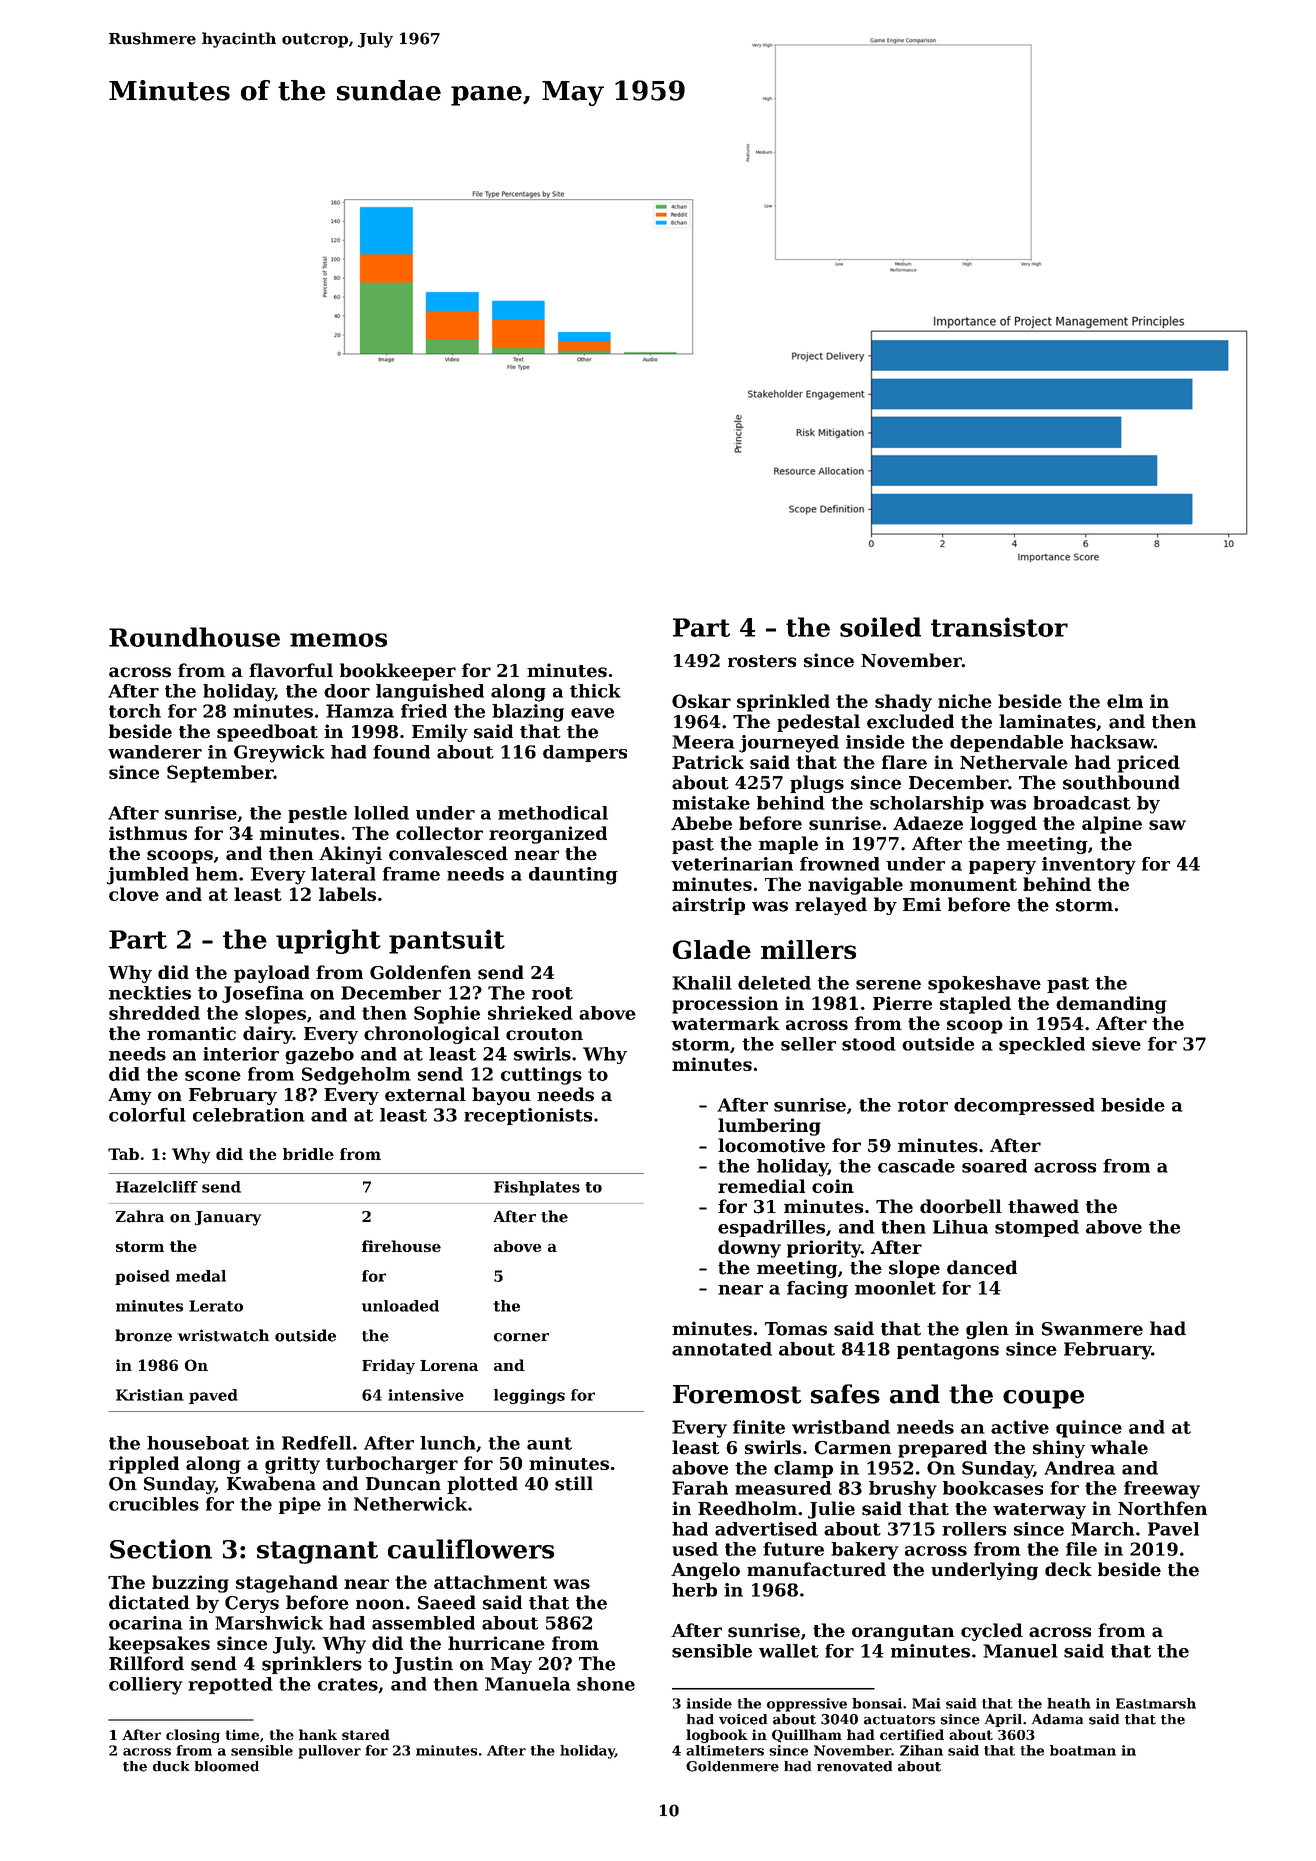 This document has width=1316, height=1861. I want to click on Fishplates, so click(537, 1188).
